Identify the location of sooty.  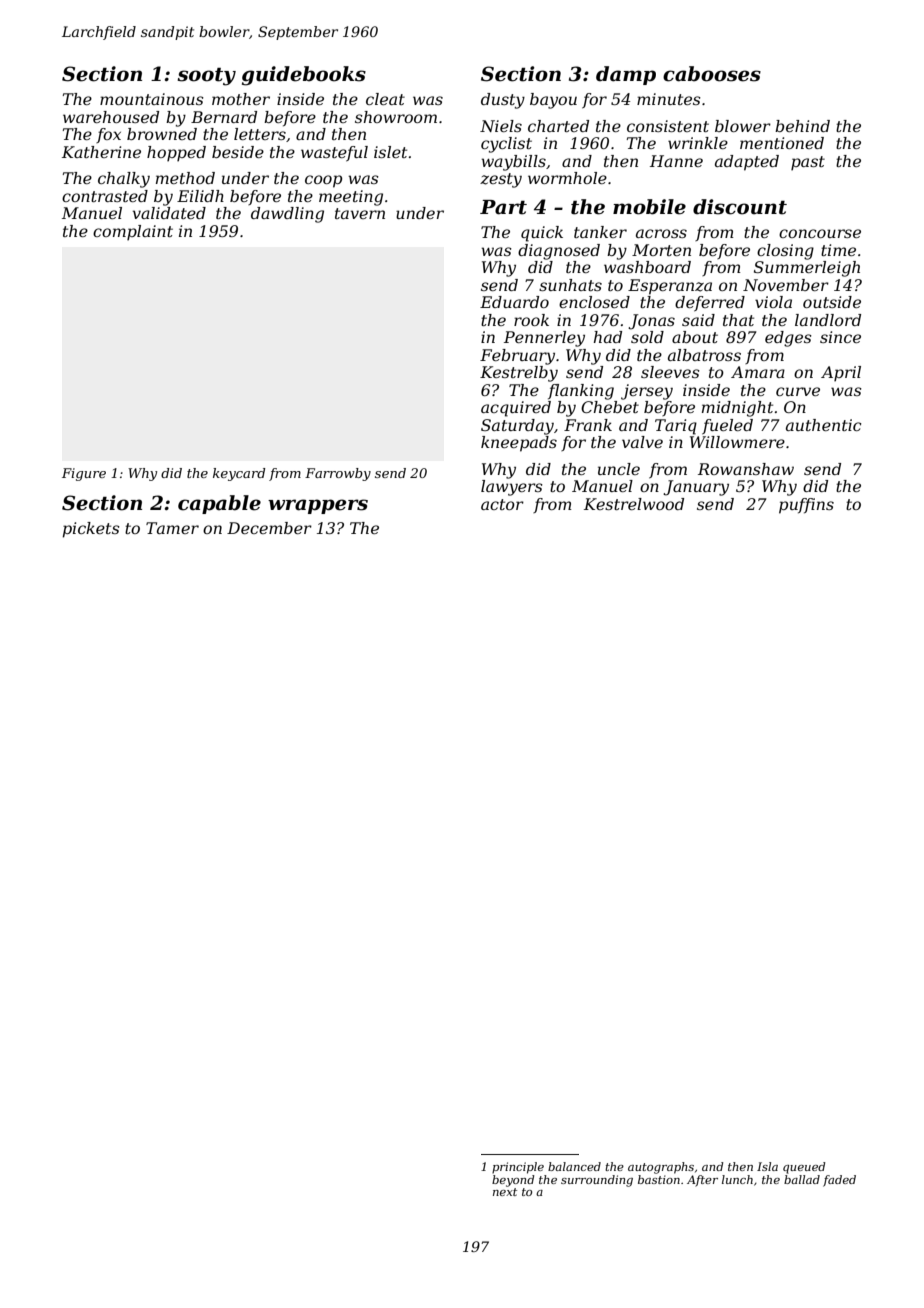
(206, 77).
